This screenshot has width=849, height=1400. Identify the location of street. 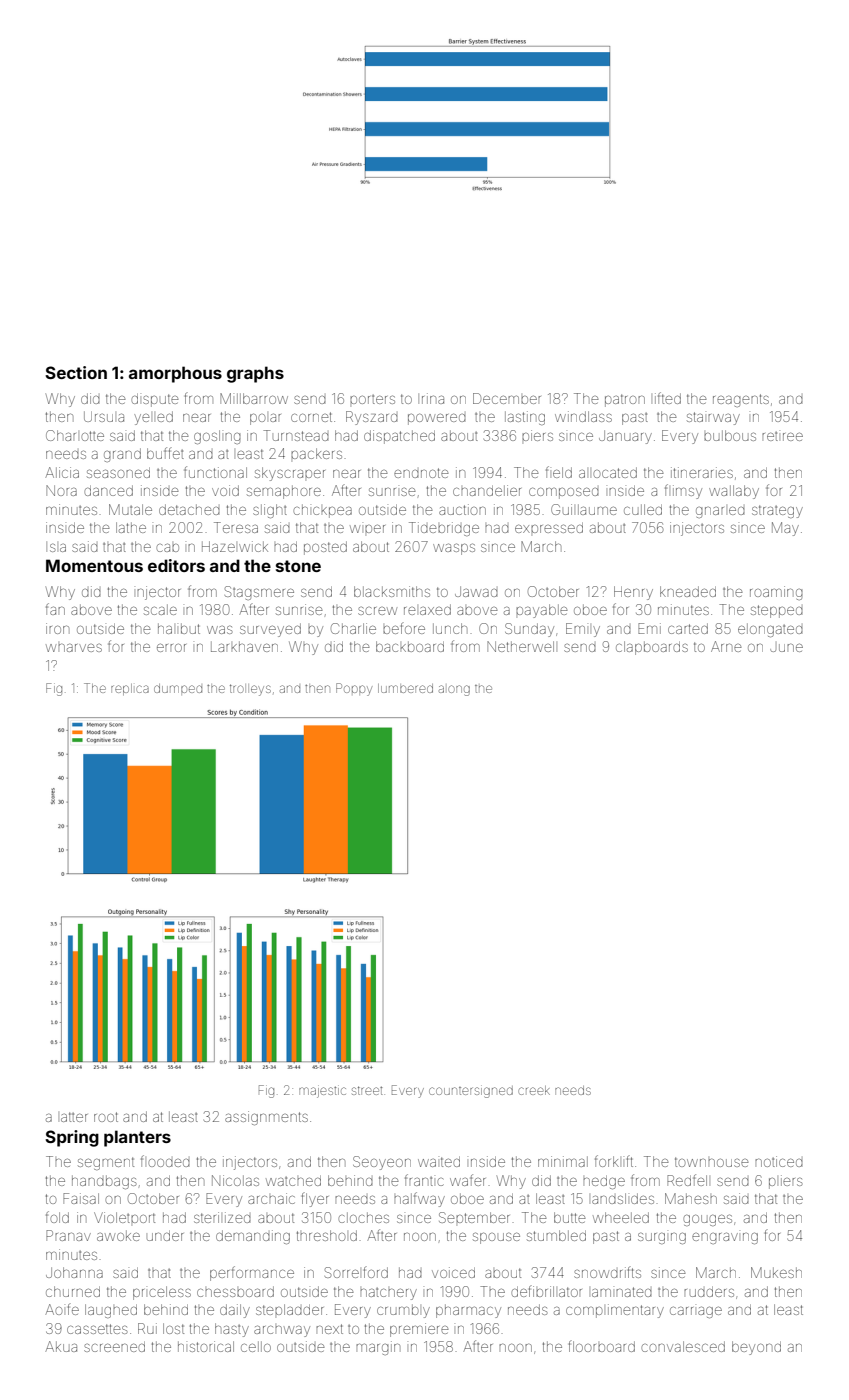
(367, 1090).
